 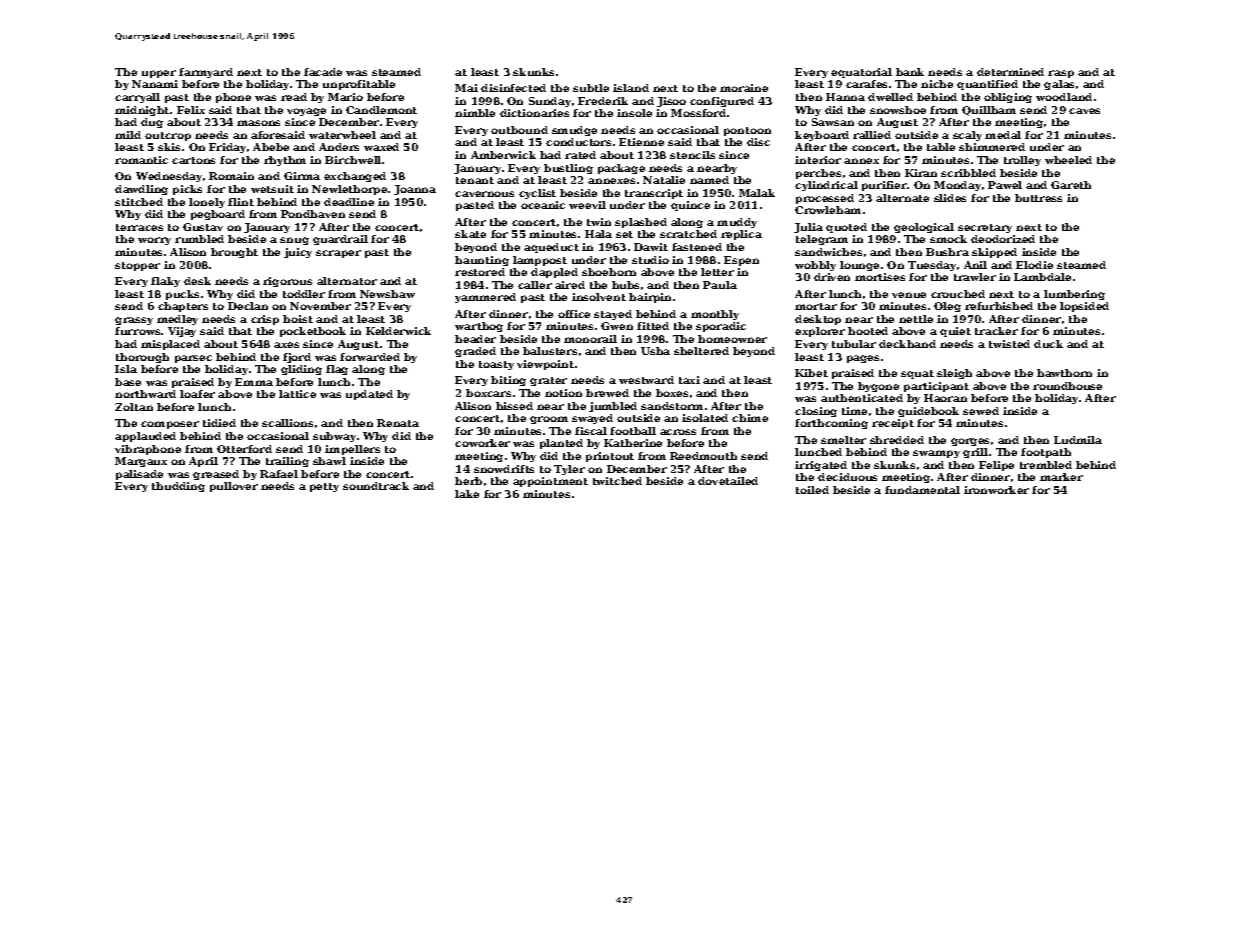 I want to click on Elodie, so click(x=1034, y=265).
